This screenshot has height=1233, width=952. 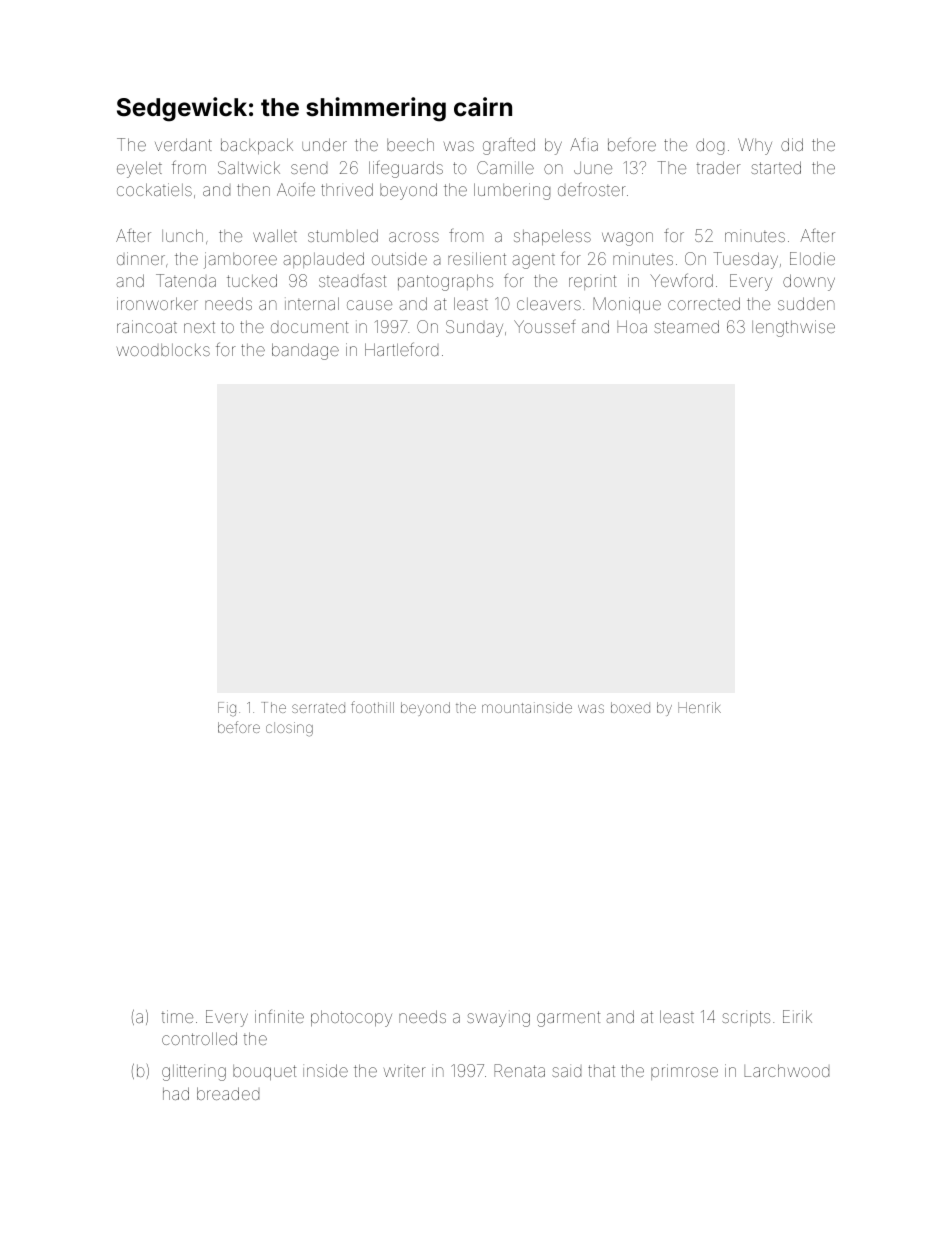 What do you see at coordinates (699, 707) in the screenshot?
I see `Henrik` at bounding box center [699, 707].
